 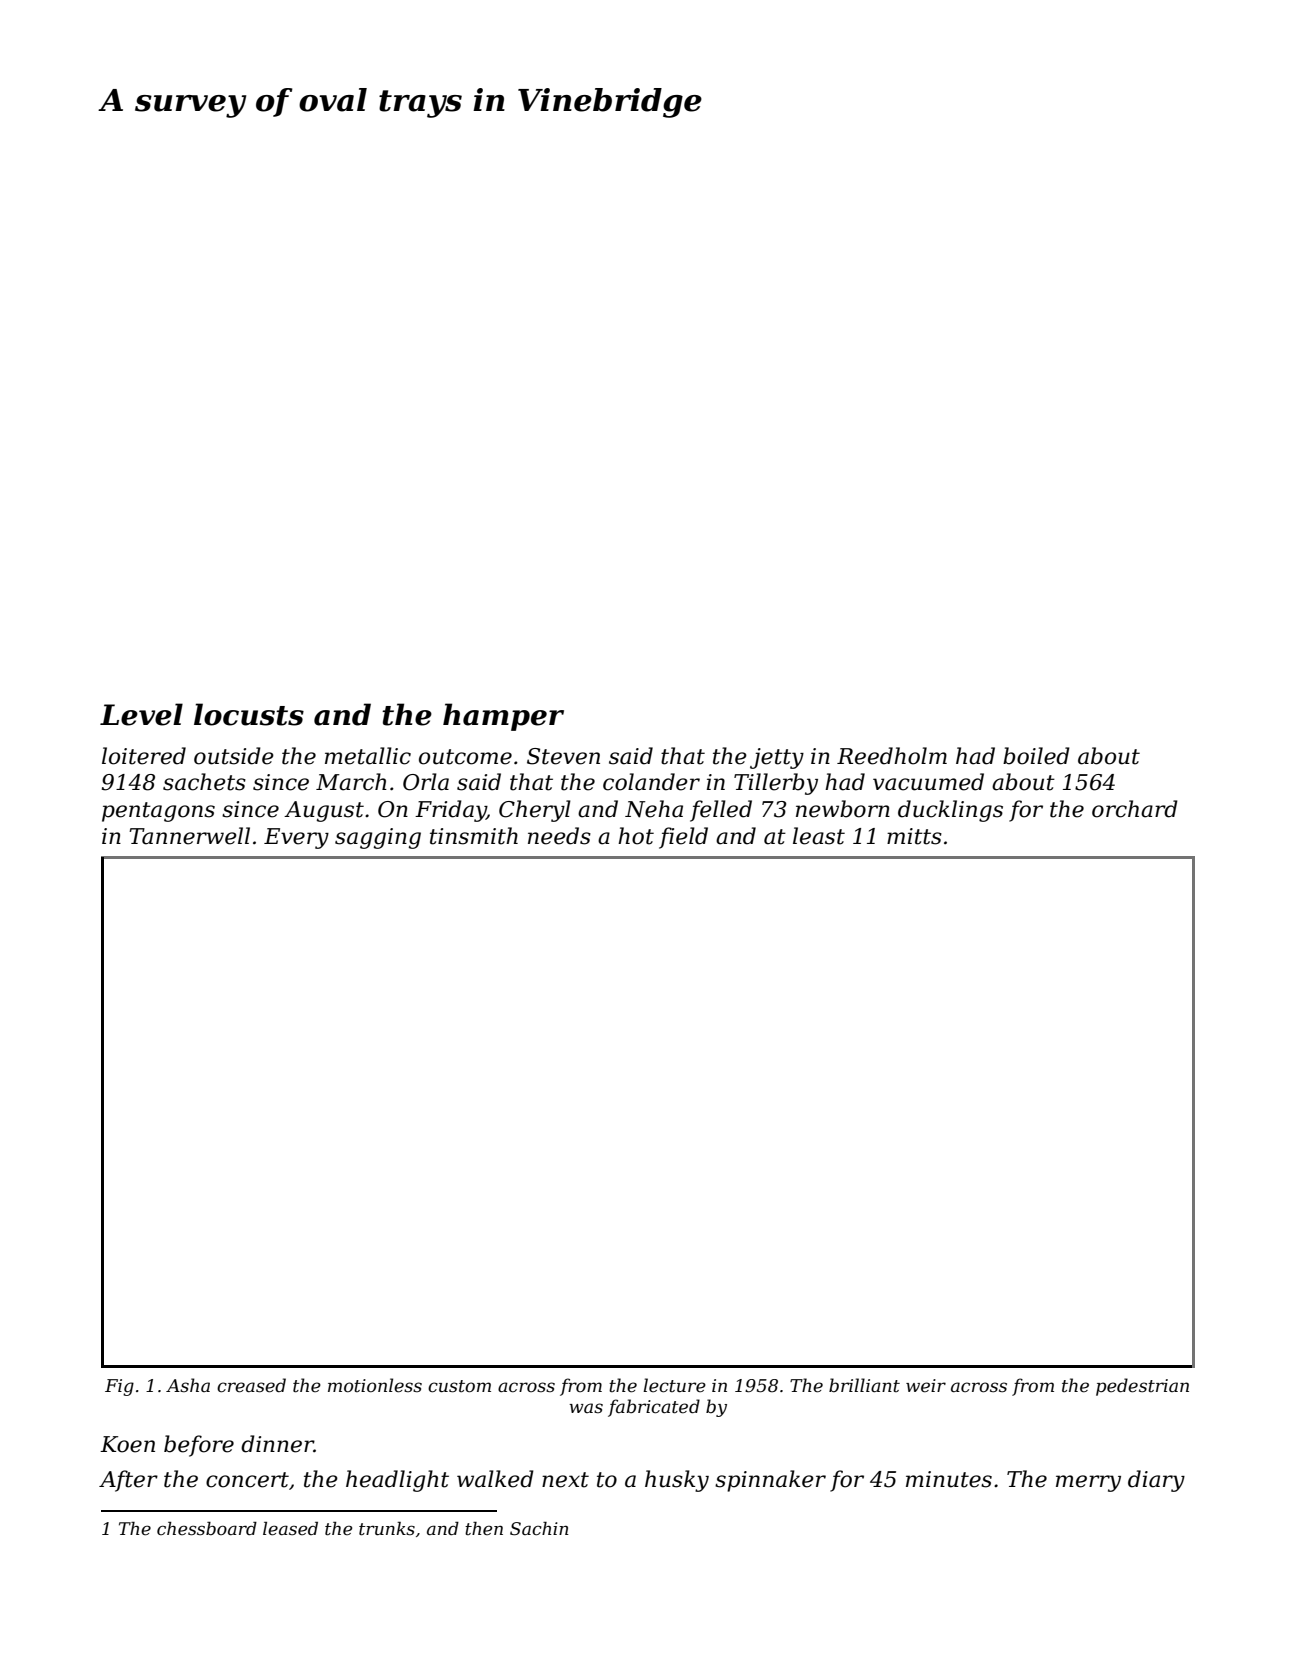 What do you see at coordinates (503, 717) in the screenshot?
I see `hamper` at bounding box center [503, 717].
